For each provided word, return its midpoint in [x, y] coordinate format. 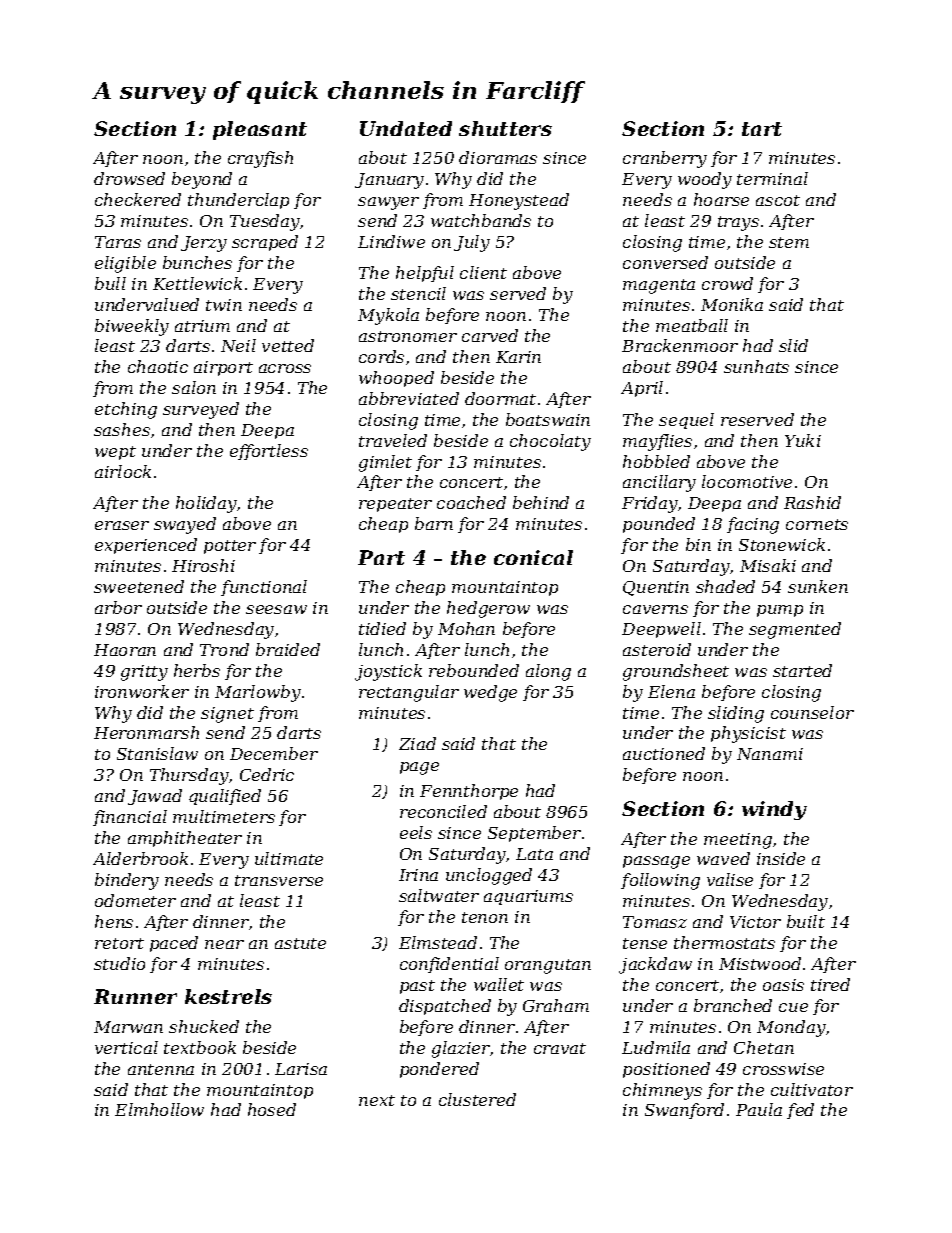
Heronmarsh [146, 732]
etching [126, 410]
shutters [505, 128]
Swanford [684, 1111]
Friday [650, 504]
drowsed [129, 178]
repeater [395, 505]
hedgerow [488, 609]
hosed [272, 1109]
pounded [659, 525]
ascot [778, 200]
